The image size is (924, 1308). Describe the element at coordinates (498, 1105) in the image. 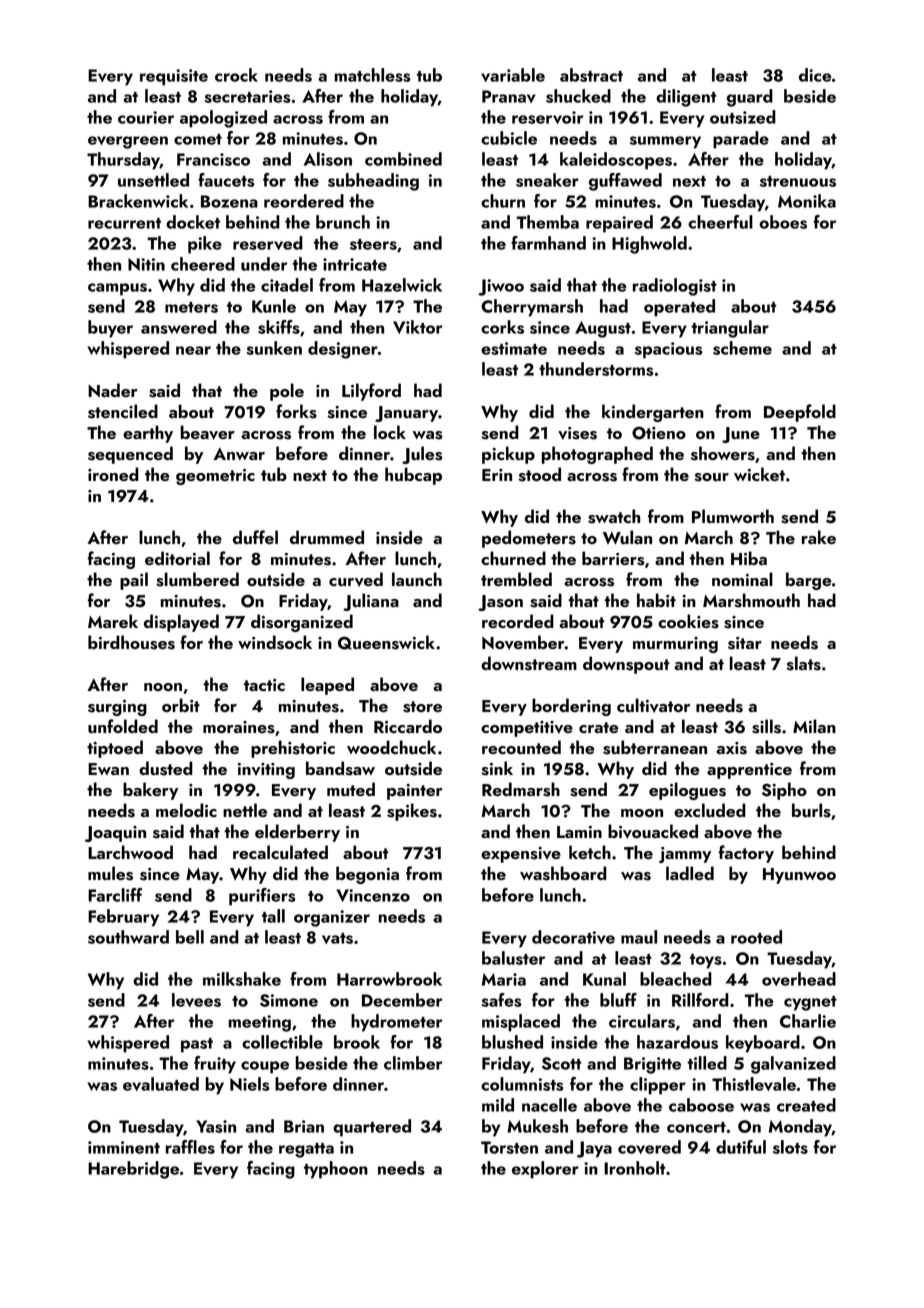

I see `mild` at that location.
